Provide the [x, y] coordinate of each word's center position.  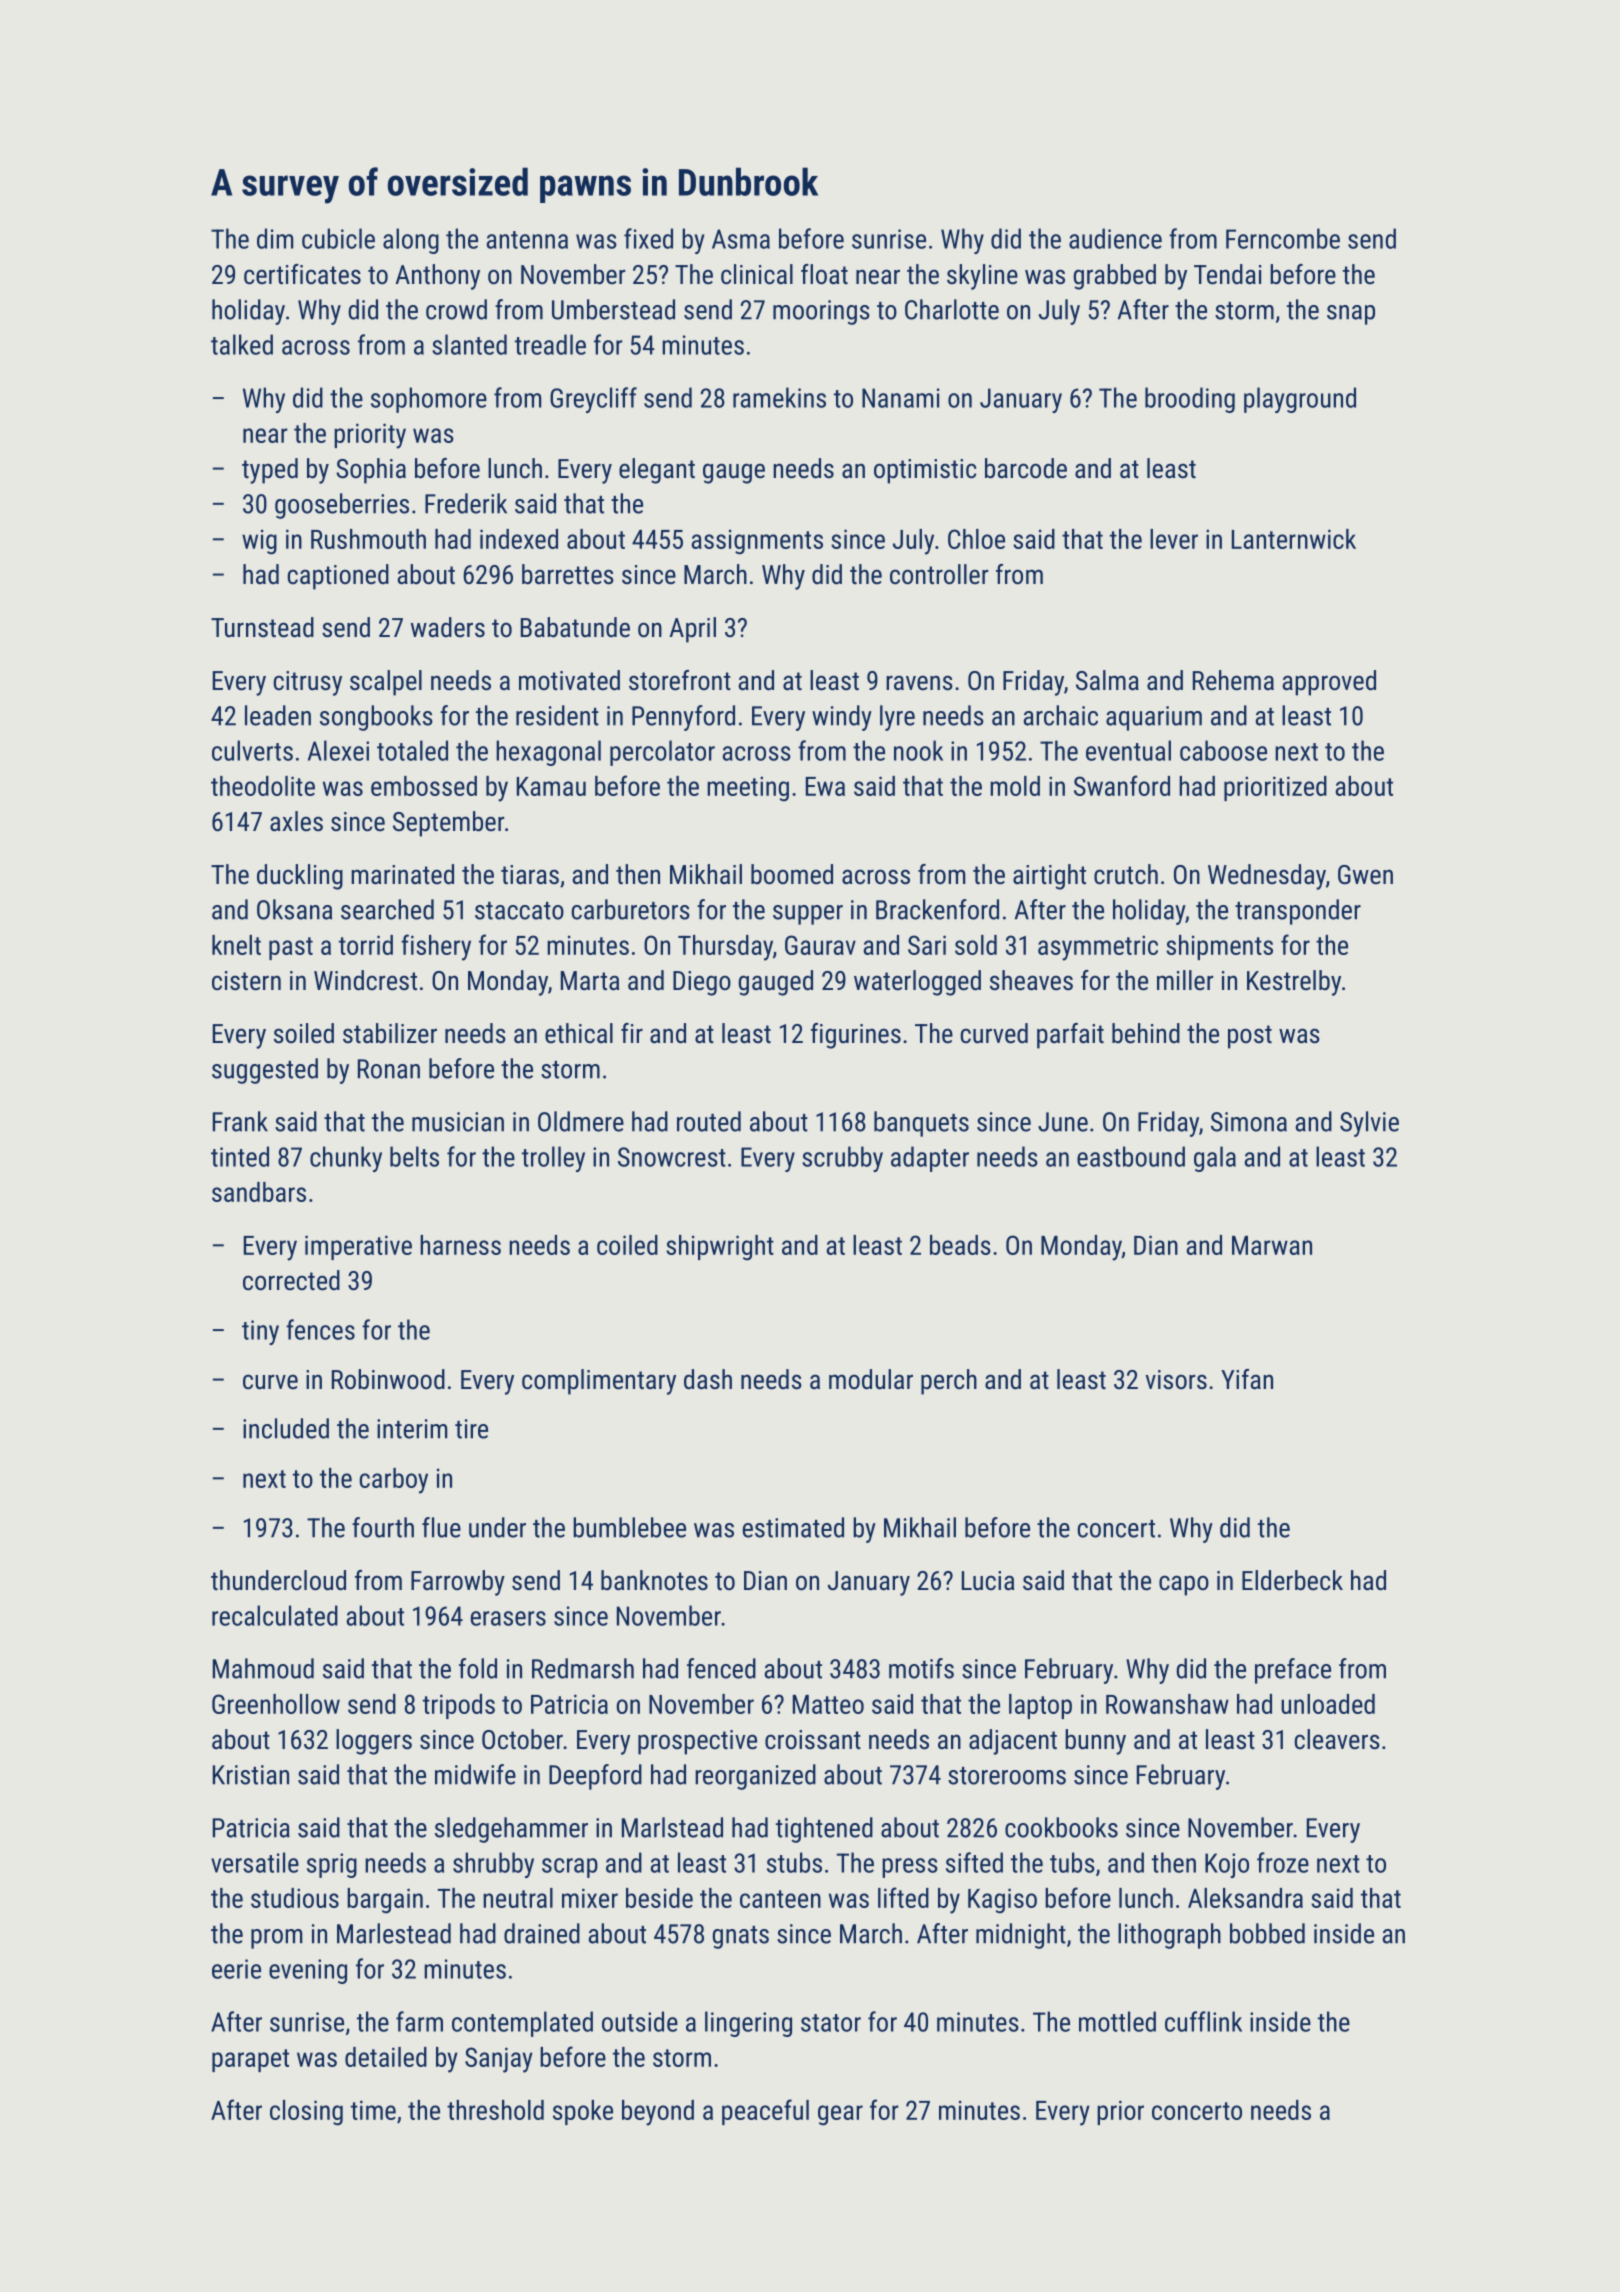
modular [871, 1379]
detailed [386, 2057]
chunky [346, 1159]
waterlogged [917, 983]
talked [242, 344]
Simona [1249, 1122]
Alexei [338, 750]
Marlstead [672, 1827]
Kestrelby [1294, 983]
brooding [1190, 400]
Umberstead [613, 309]
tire [471, 1429]
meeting [748, 789]
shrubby [493, 1865]
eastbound [1131, 1156]
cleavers [1337, 1739]
